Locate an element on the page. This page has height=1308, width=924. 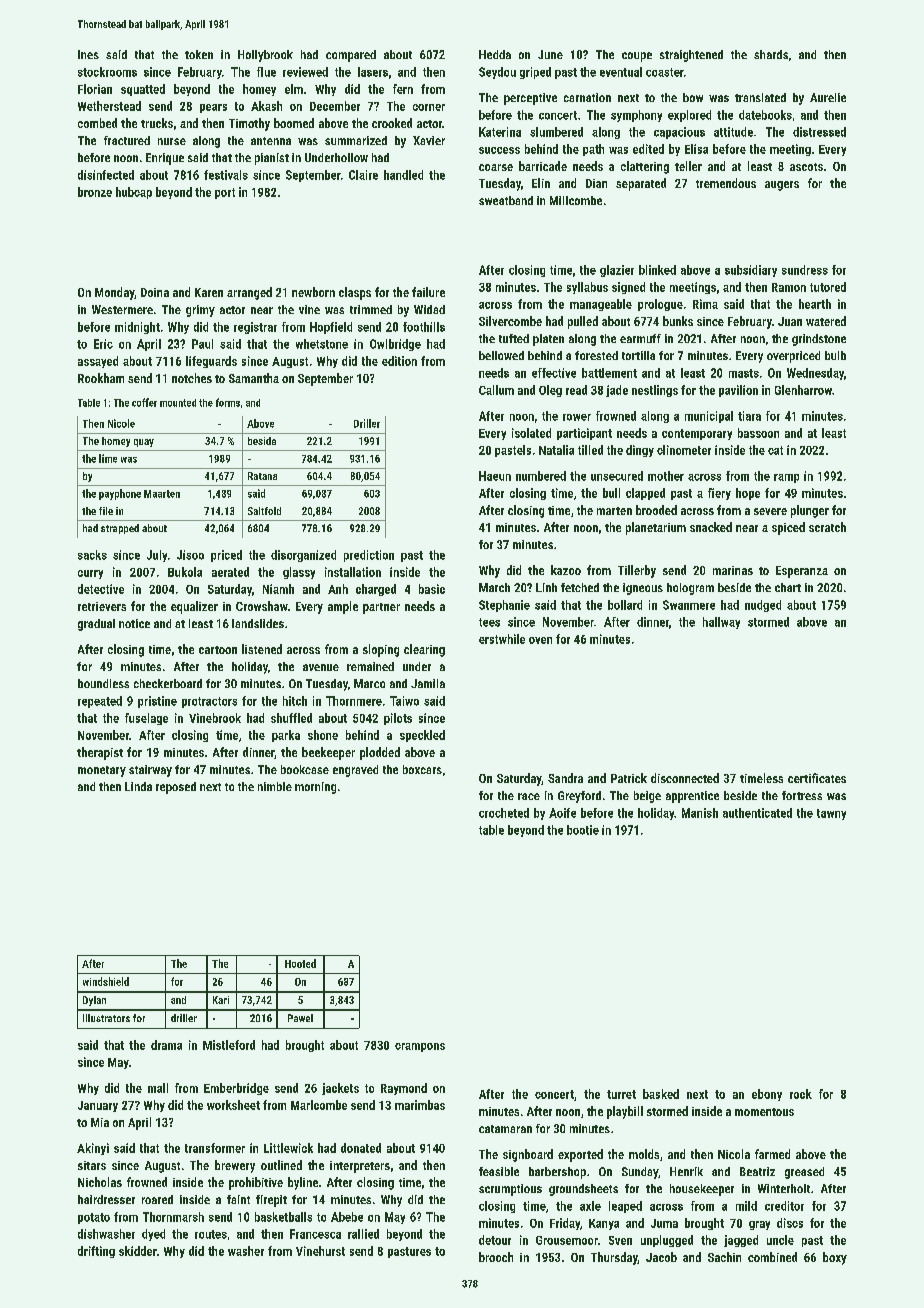
prediction is located at coordinates (369, 556).
